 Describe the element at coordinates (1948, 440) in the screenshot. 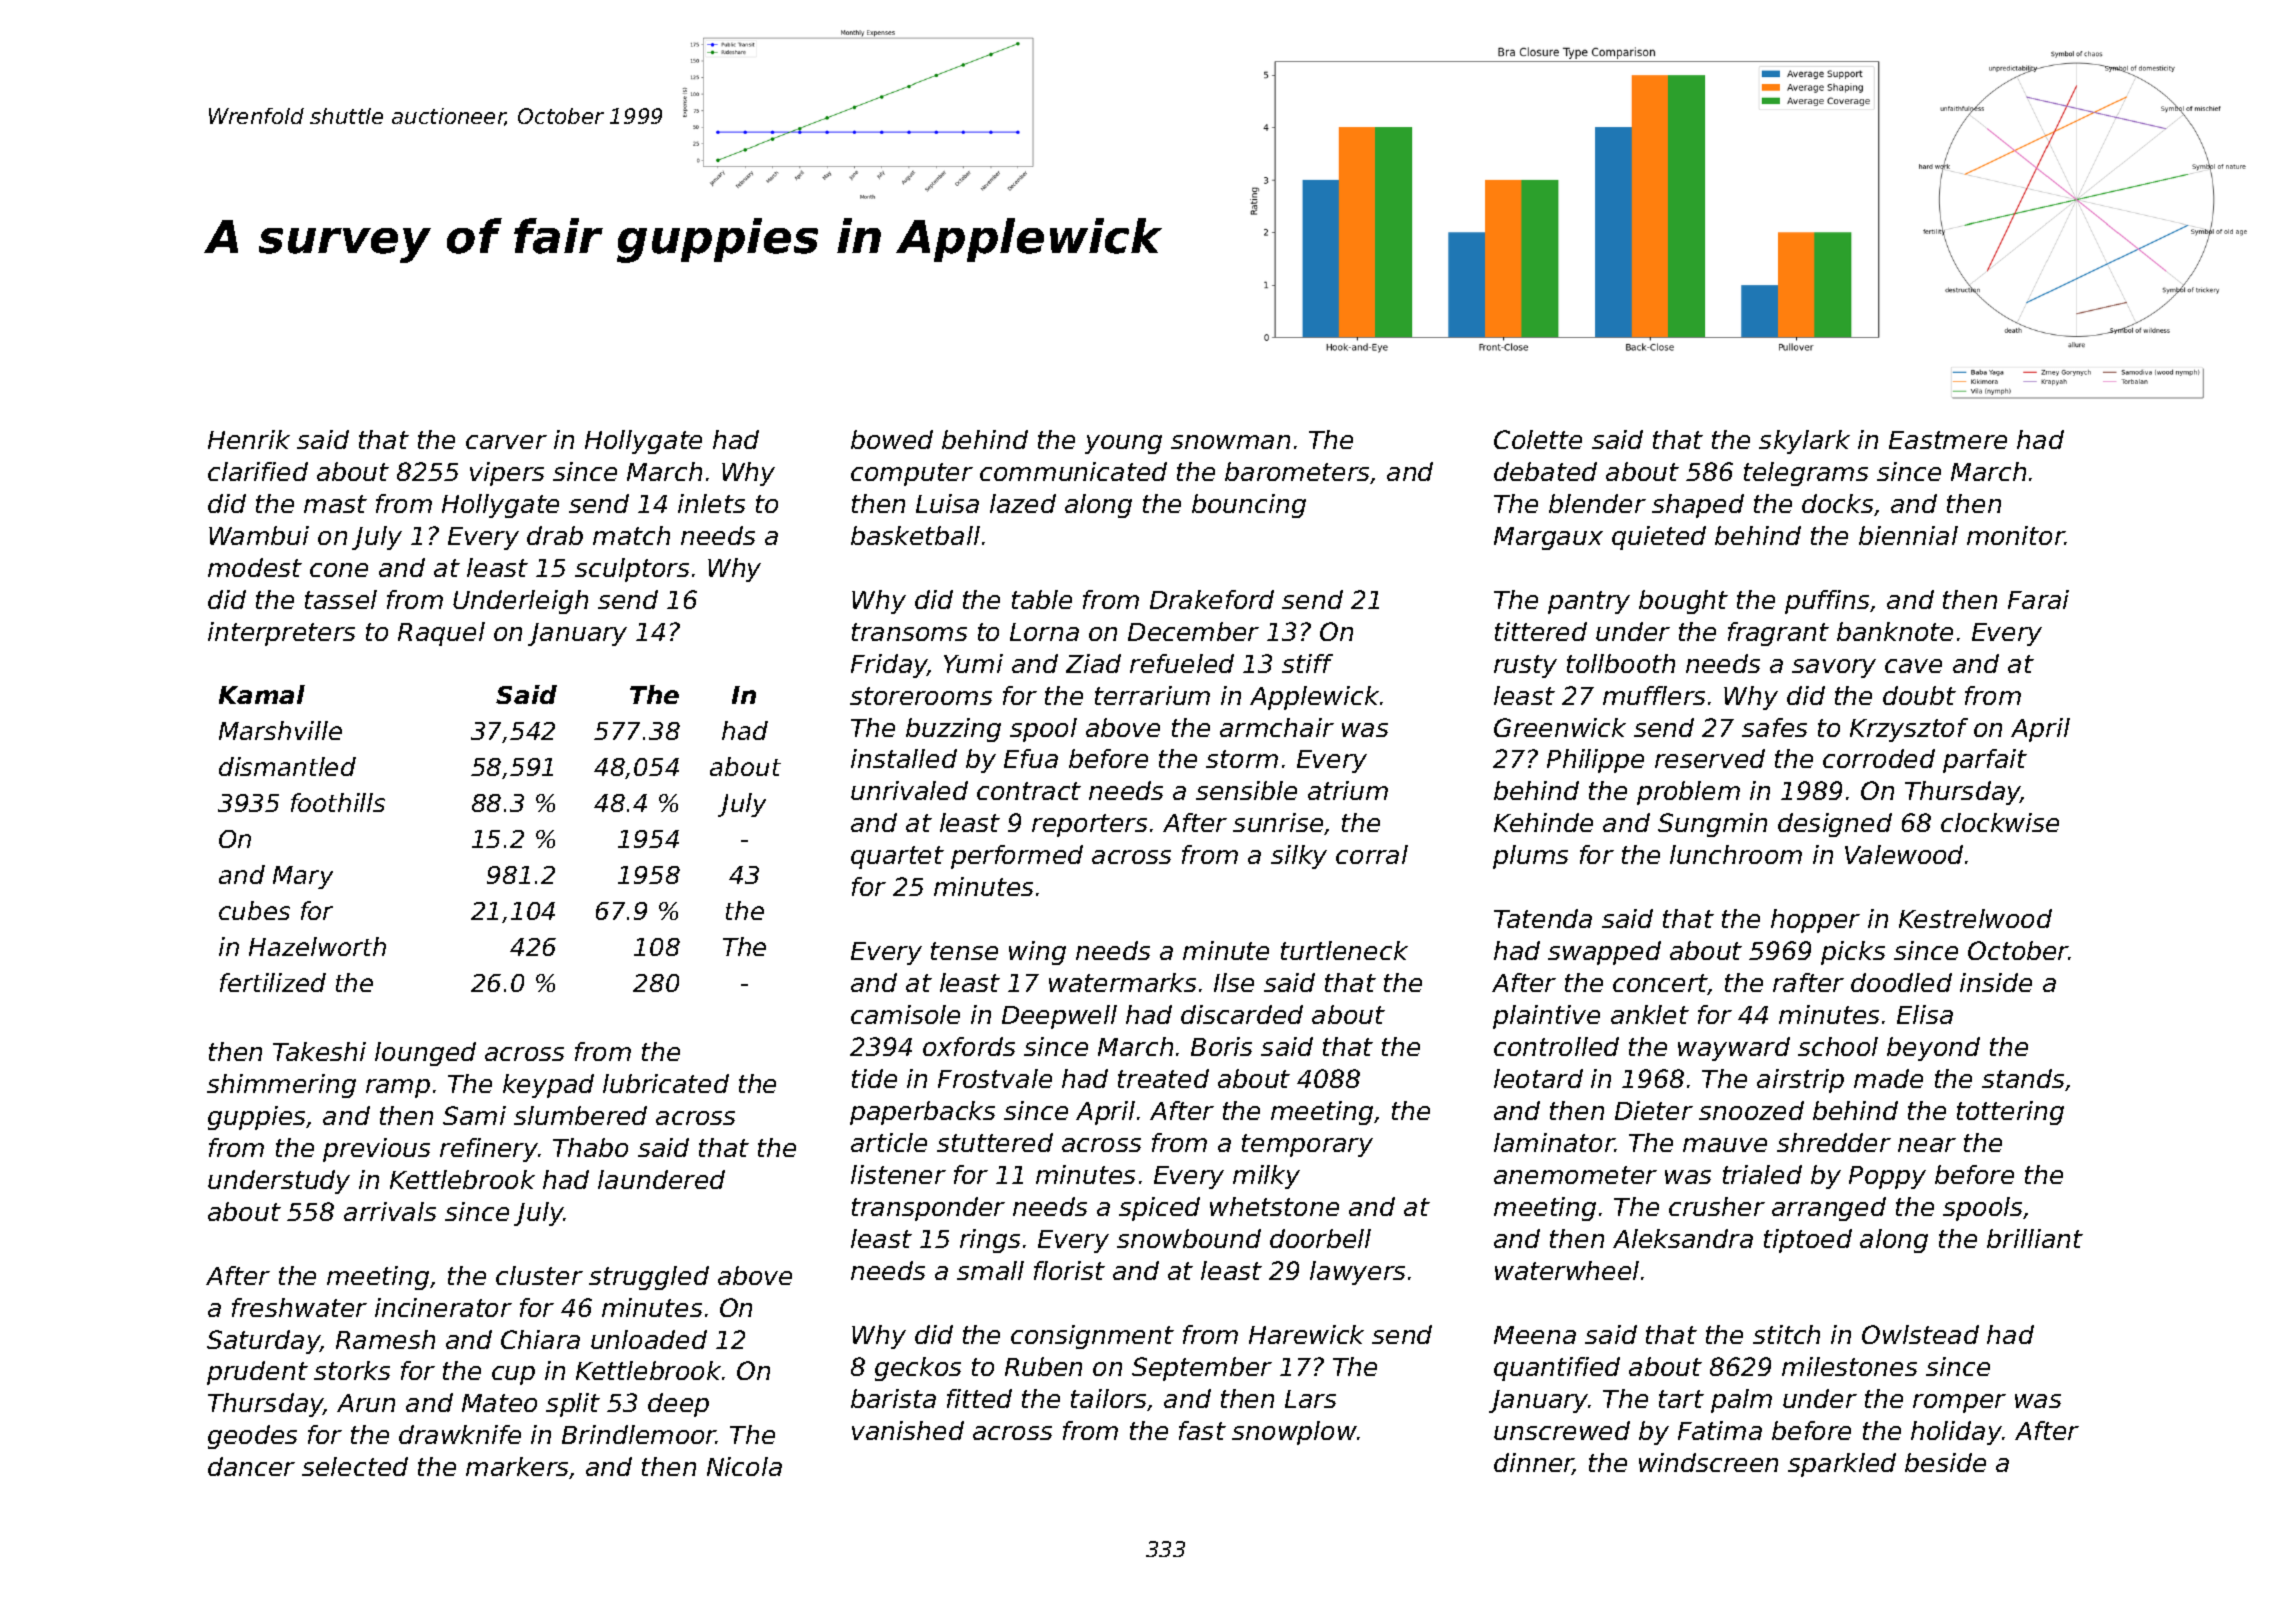

I see `Eastmere` at that location.
